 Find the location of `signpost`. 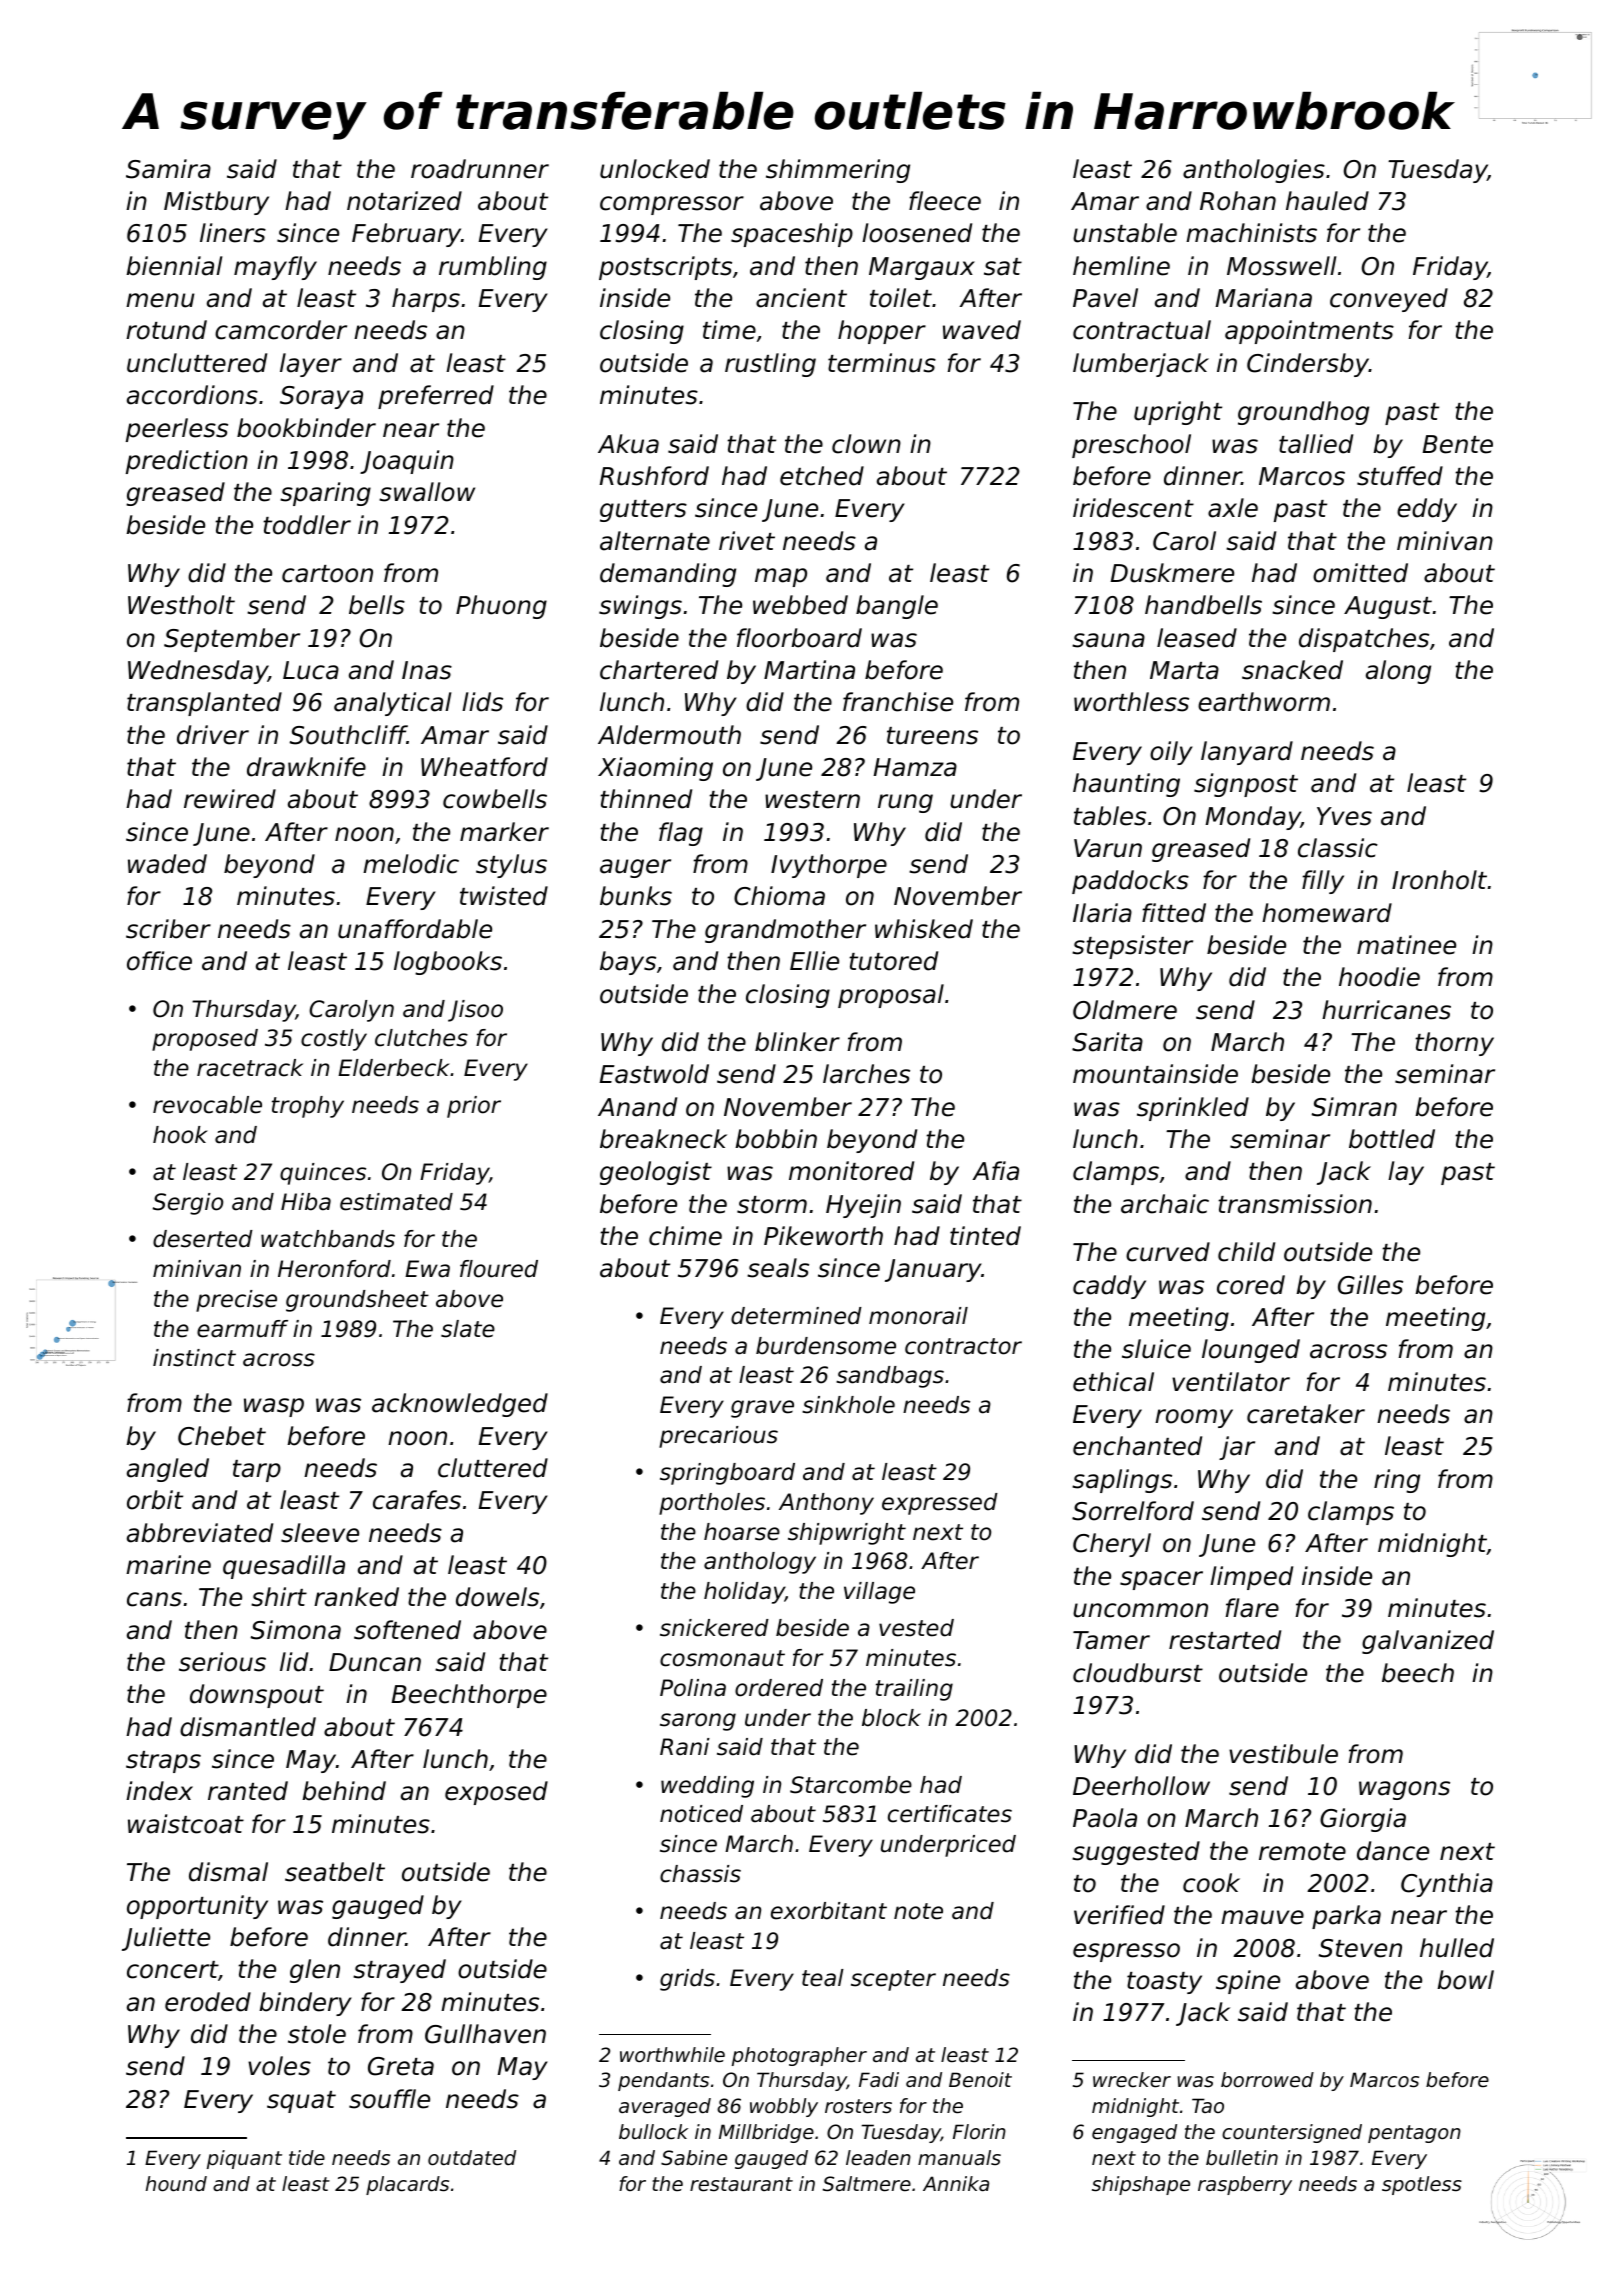

signpost is located at coordinates (1246, 785).
